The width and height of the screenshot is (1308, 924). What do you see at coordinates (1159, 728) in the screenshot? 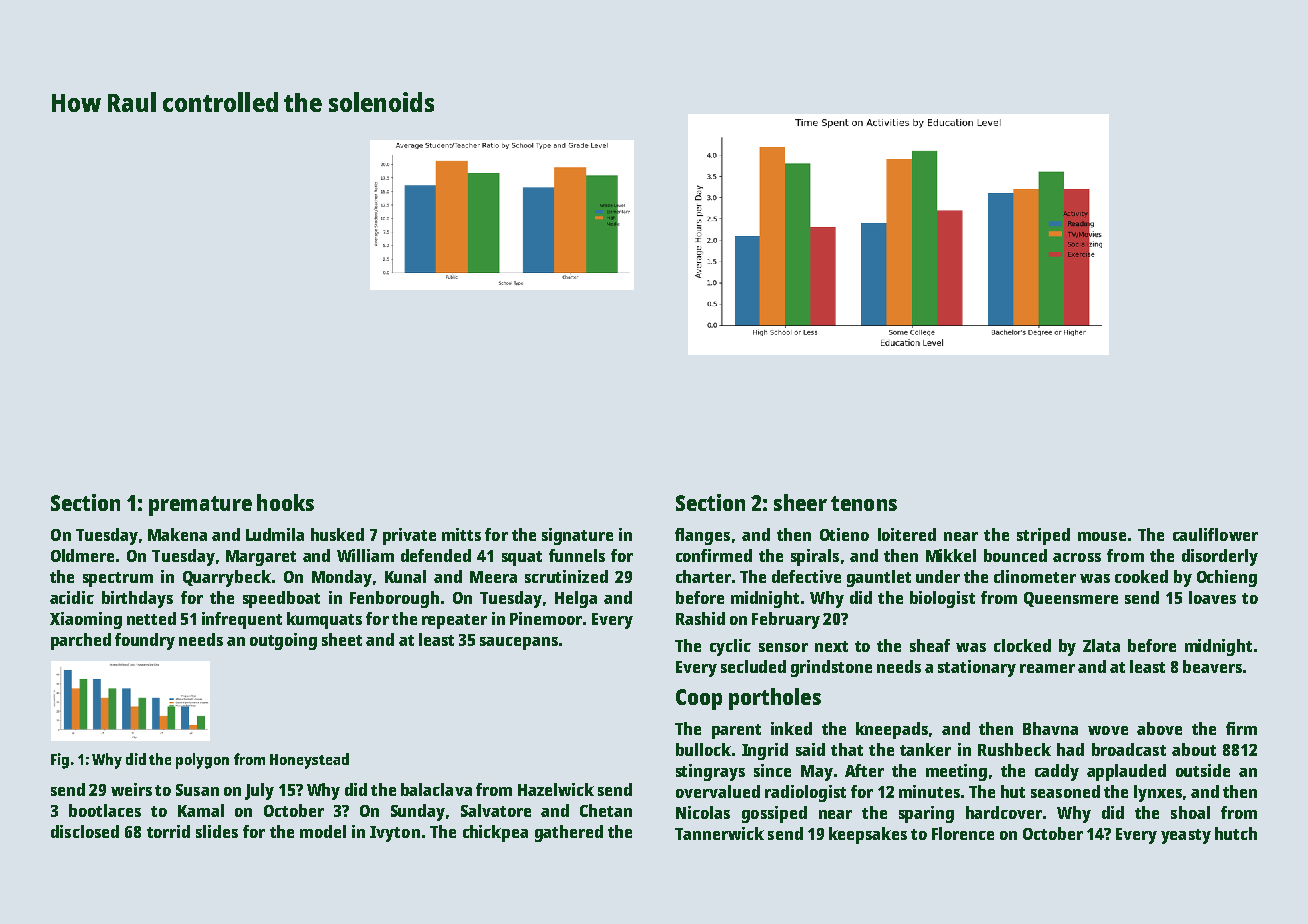
I see `above` at bounding box center [1159, 728].
